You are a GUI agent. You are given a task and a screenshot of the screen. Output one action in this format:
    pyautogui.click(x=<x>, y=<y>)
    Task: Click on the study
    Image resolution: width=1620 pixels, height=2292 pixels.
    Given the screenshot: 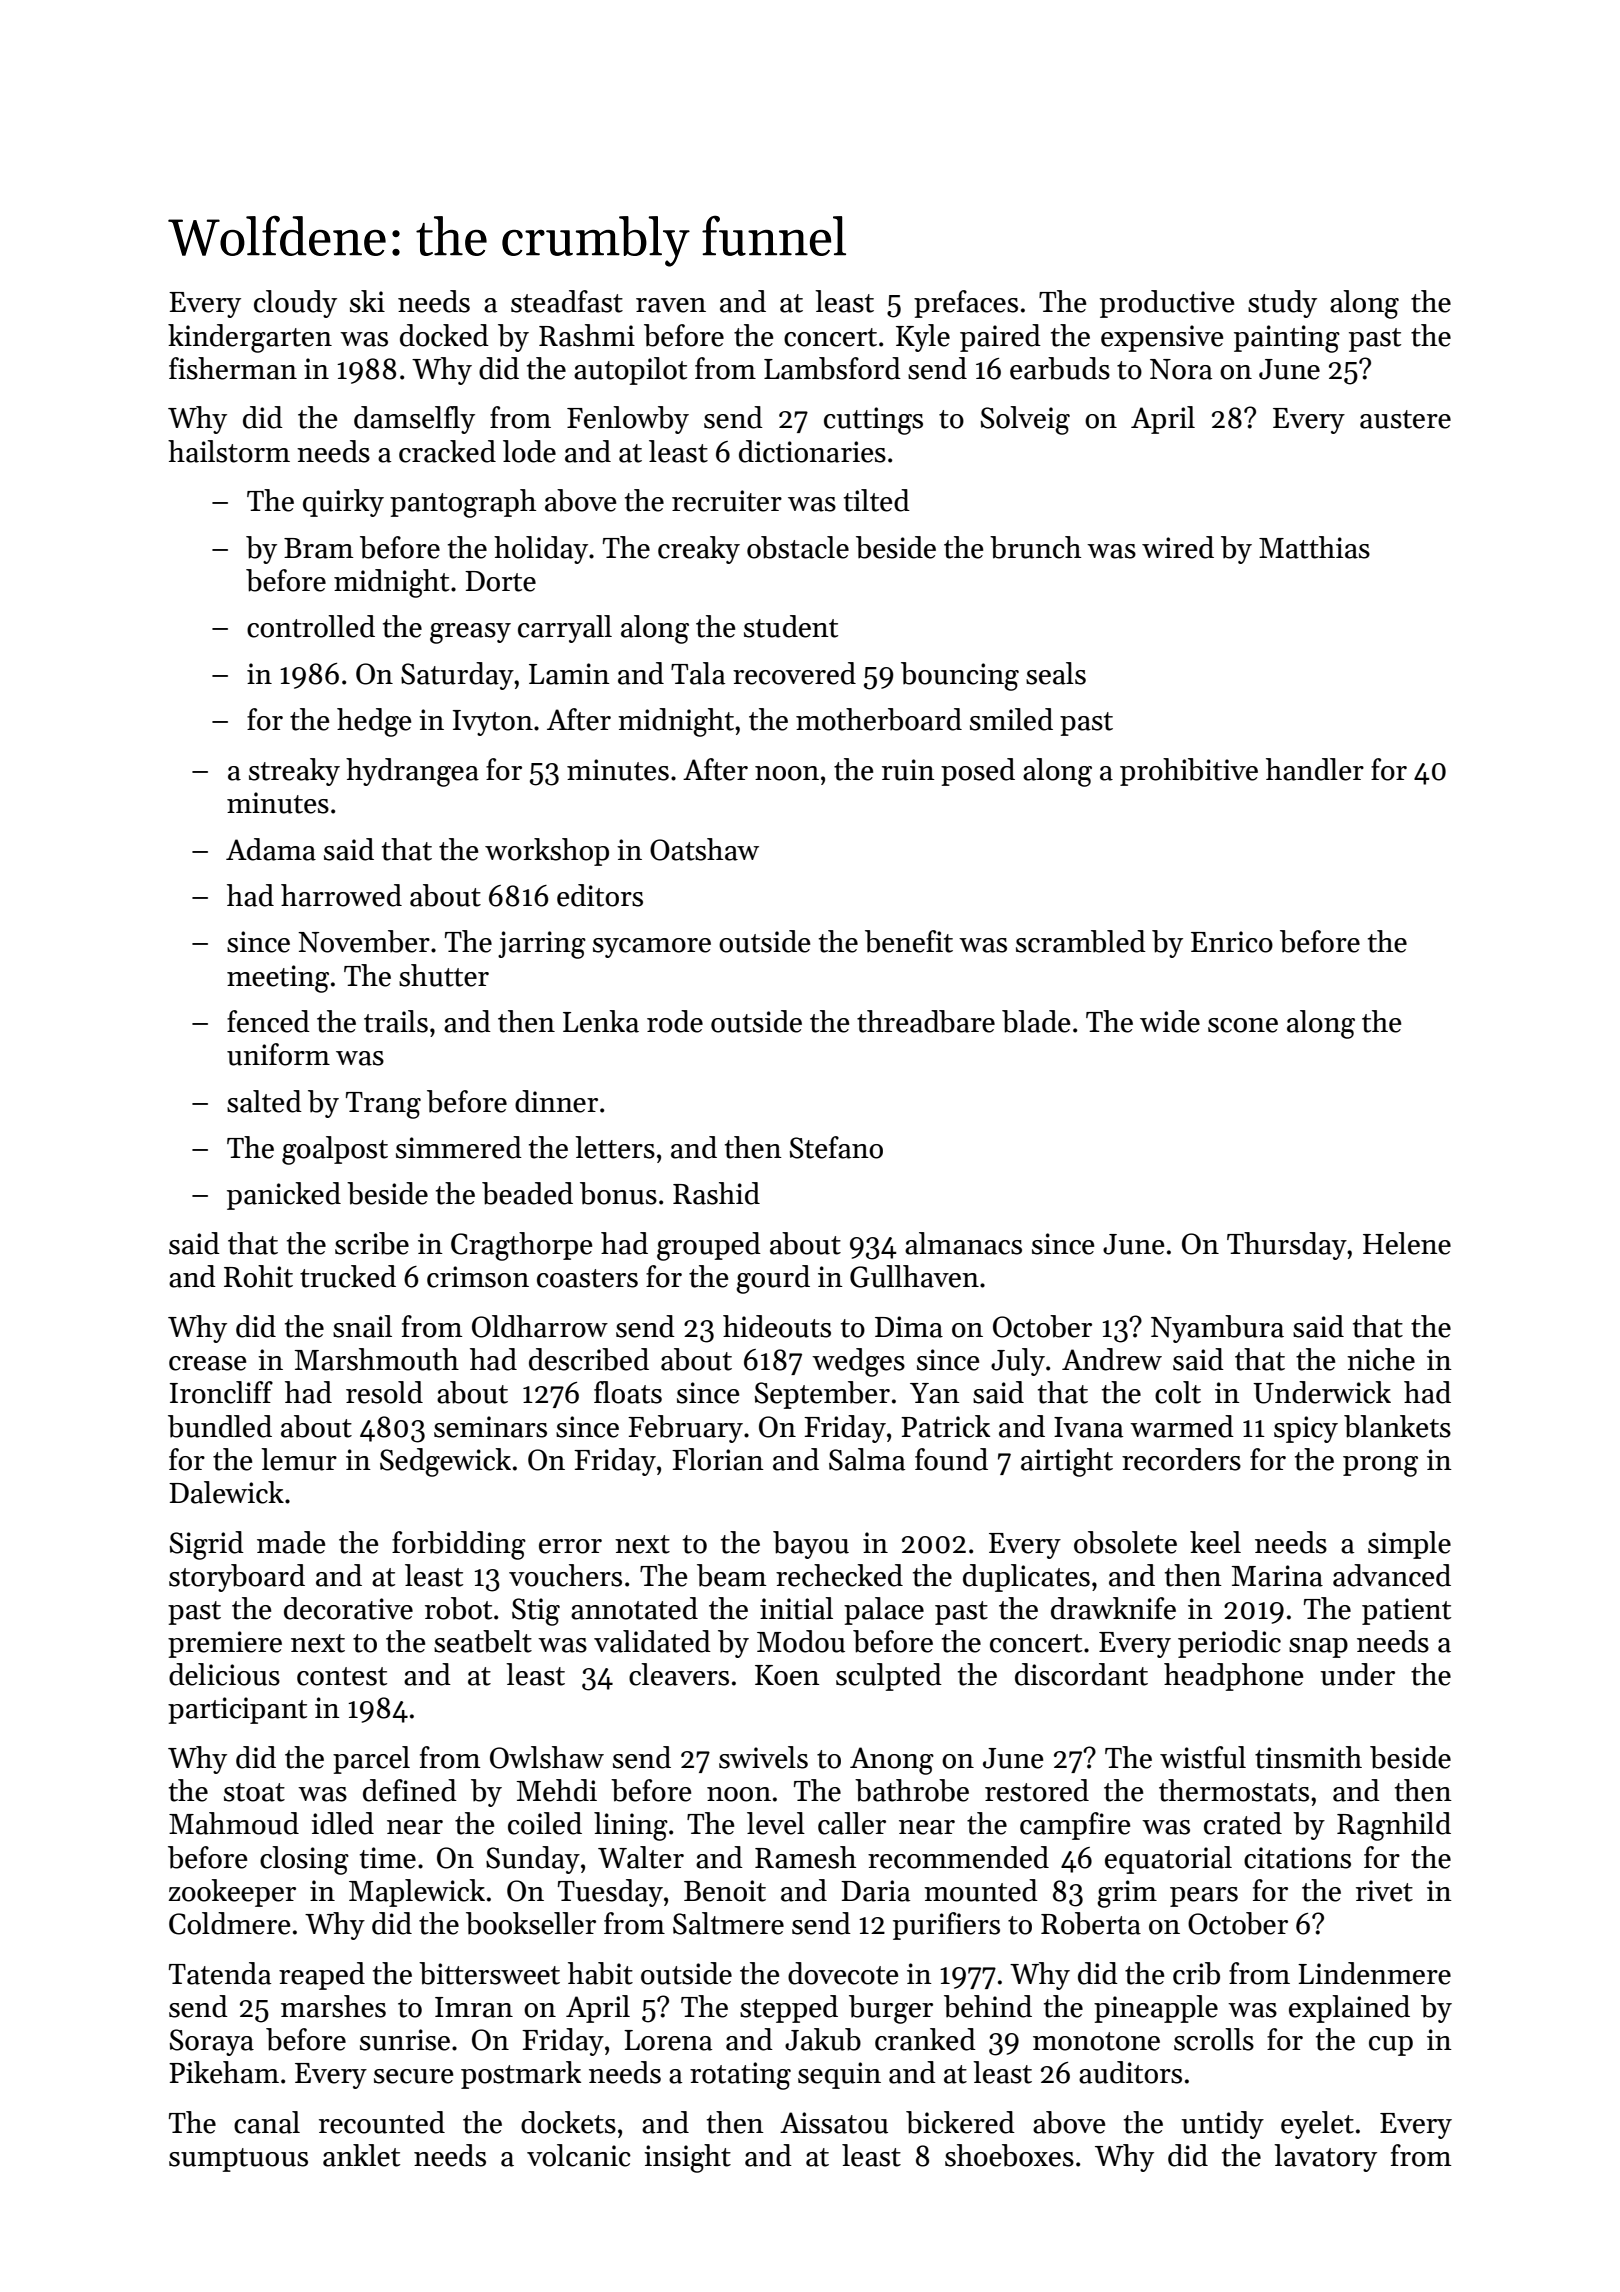 What is the action you would take?
    pyautogui.click(x=1282, y=304)
